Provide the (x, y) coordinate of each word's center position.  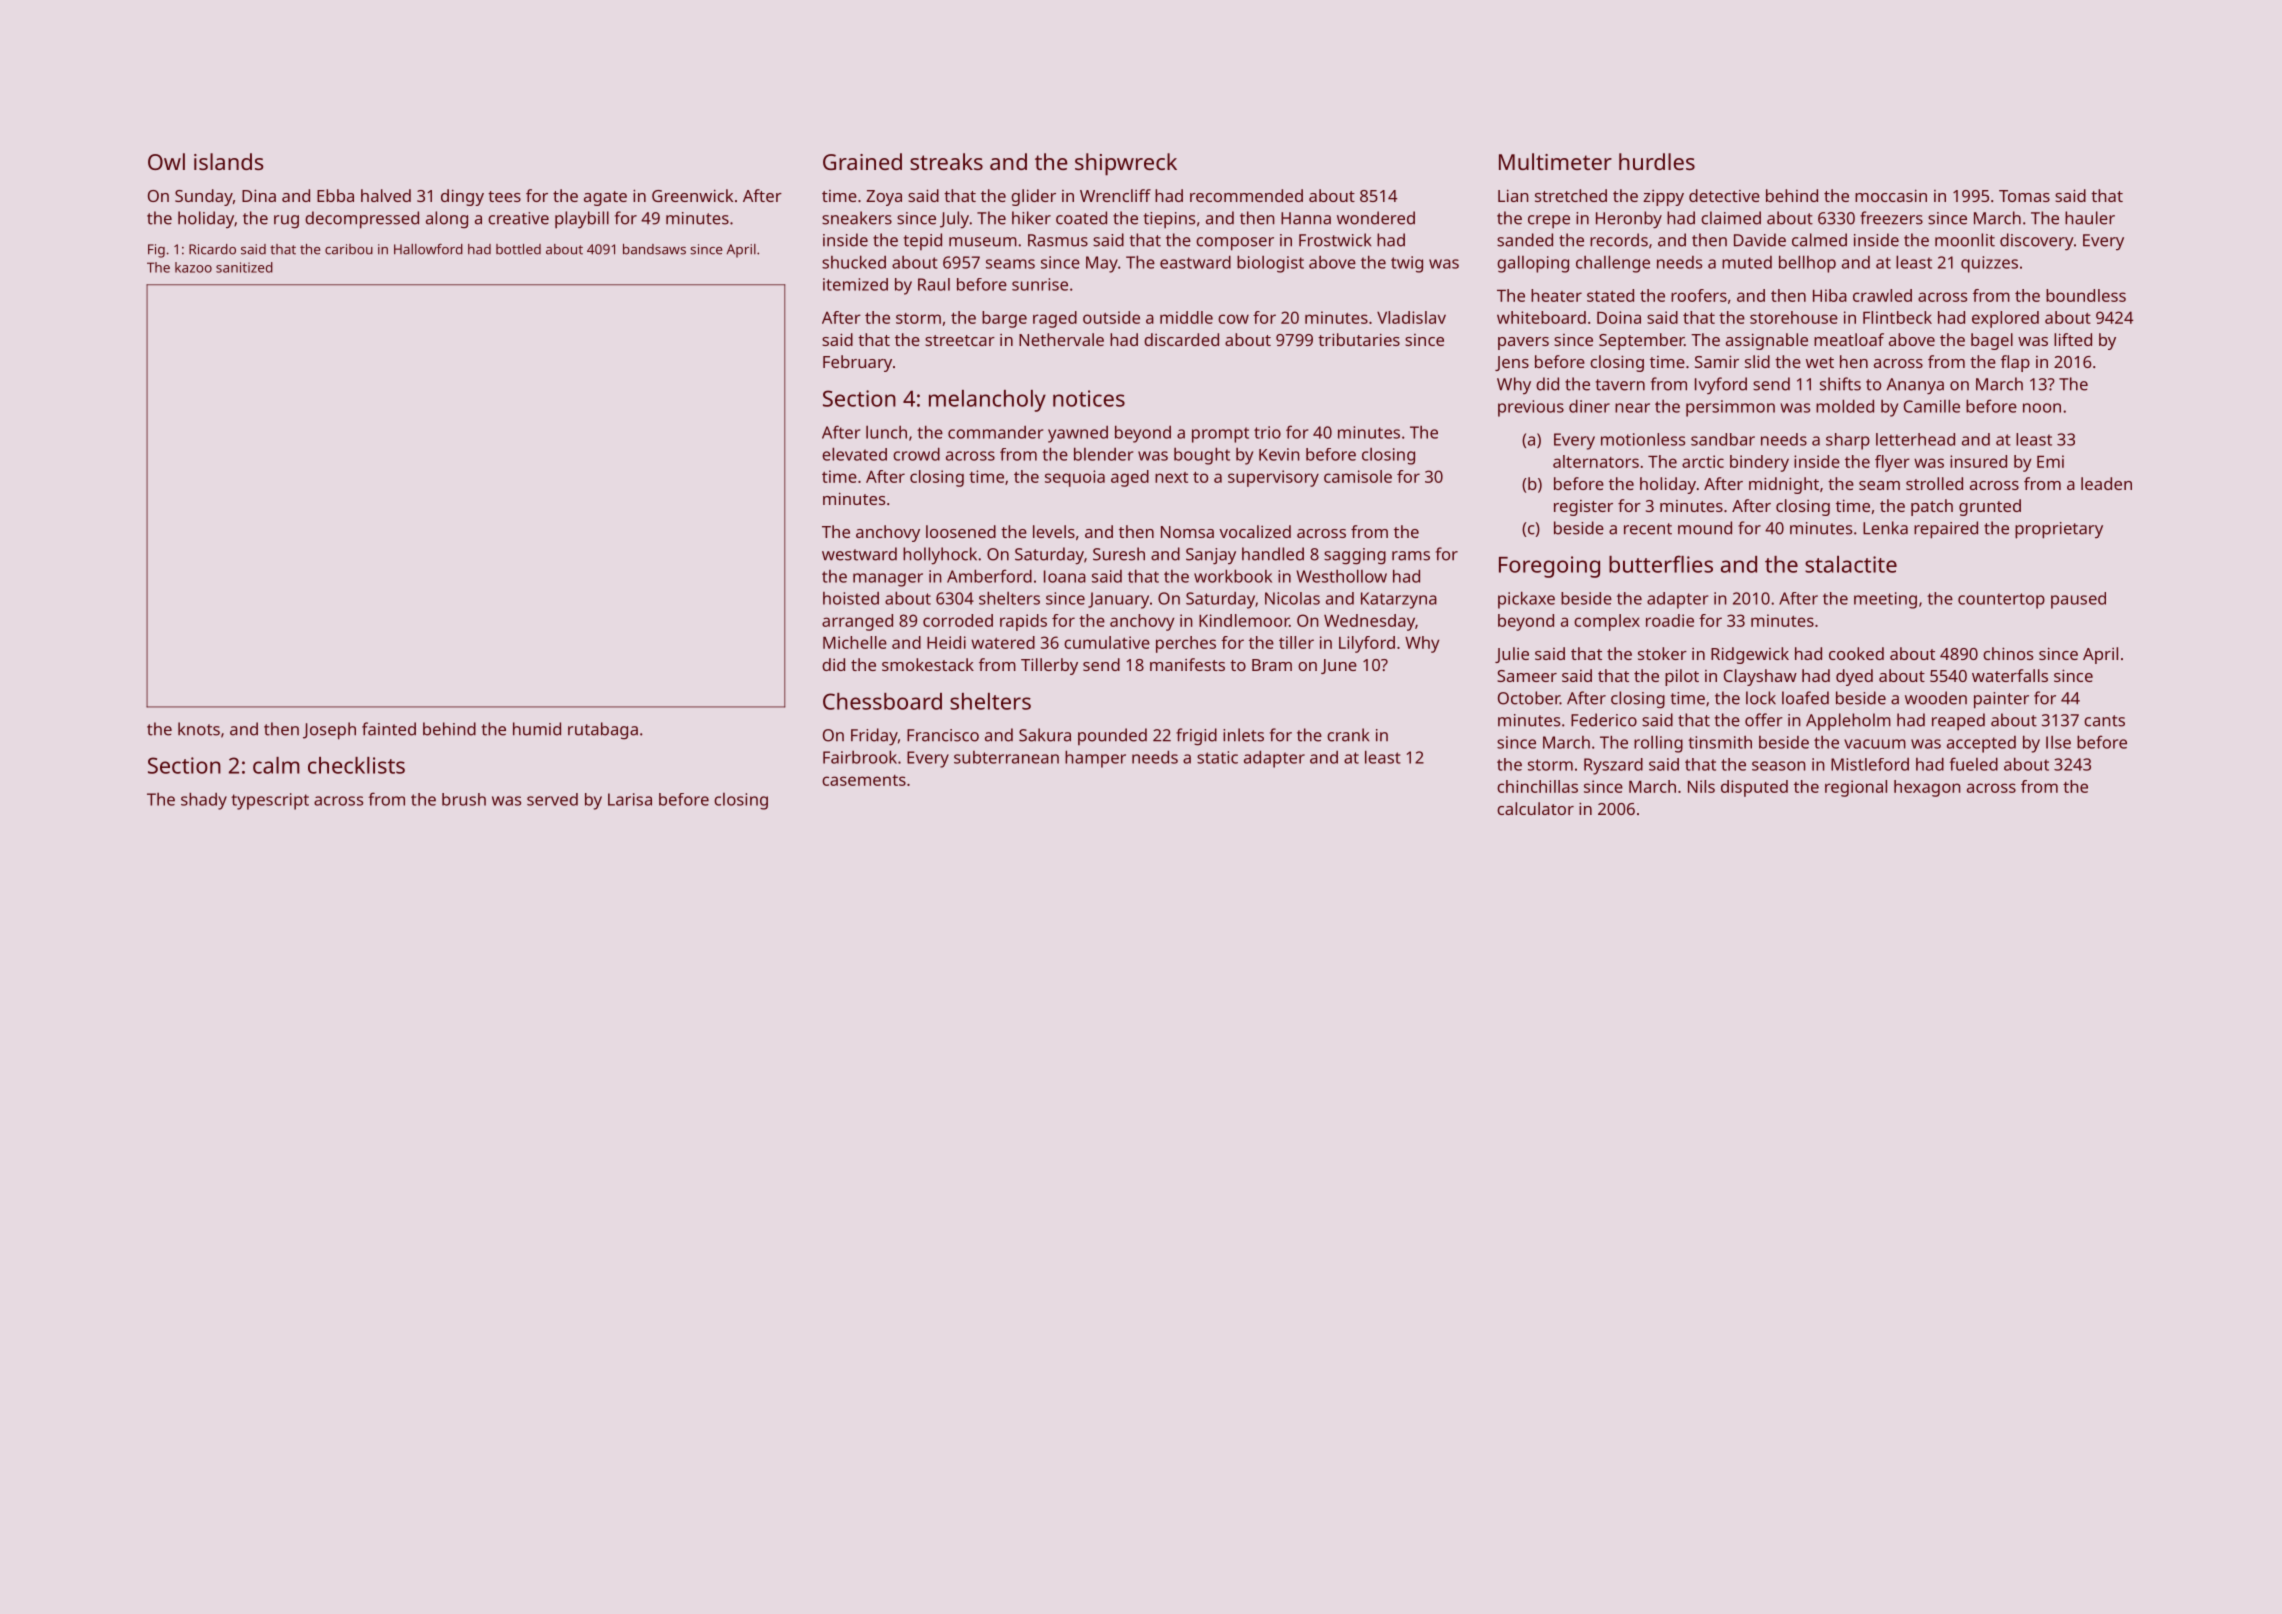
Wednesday (1369, 622)
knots (199, 729)
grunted (1990, 507)
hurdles (1657, 161)
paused (2078, 600)
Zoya (884, 198)
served (552, 799)
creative (518, 218)
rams (1411, 556)
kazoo (193, 267)
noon (2042, 408)
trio (1267, 432)
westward (859, 554)
